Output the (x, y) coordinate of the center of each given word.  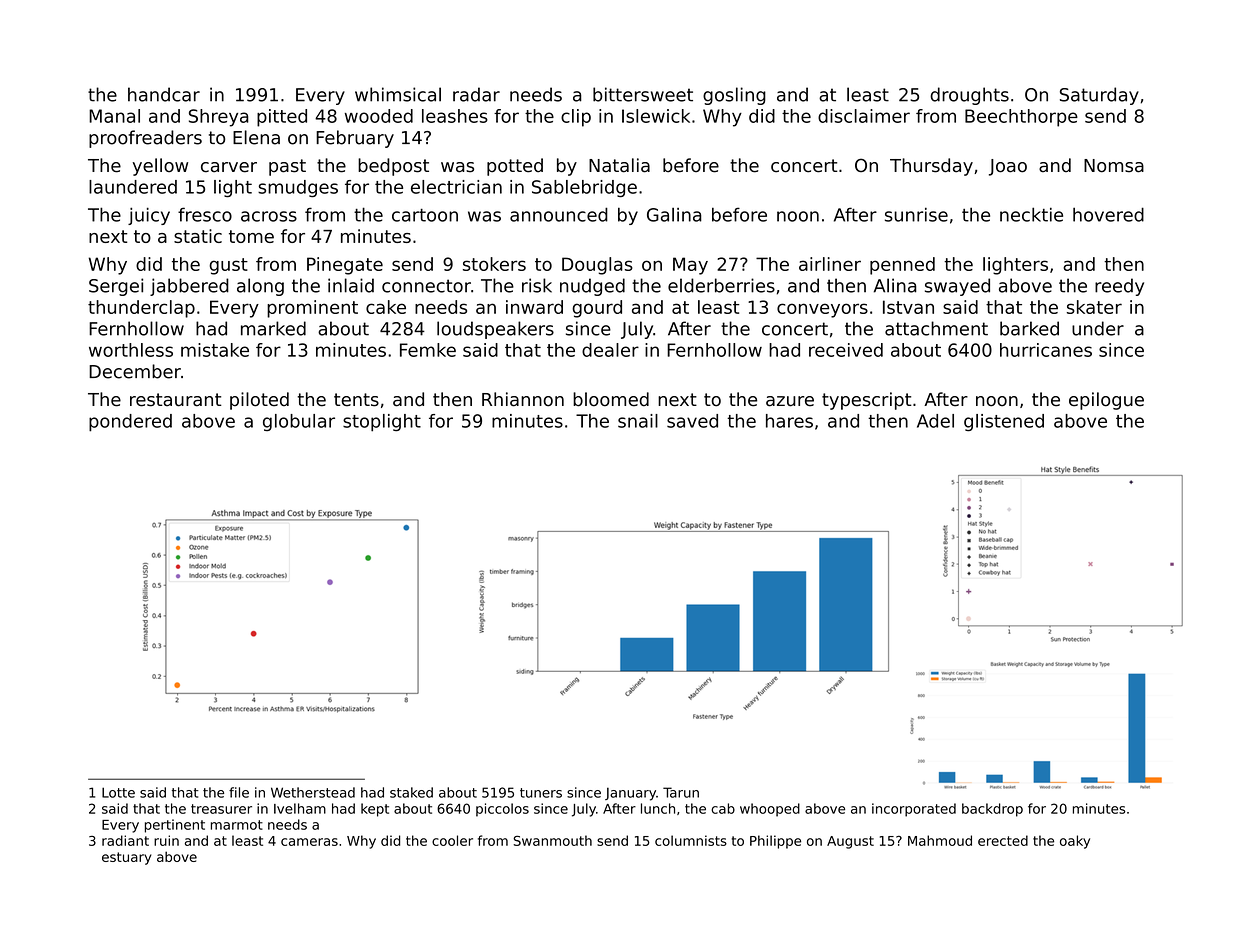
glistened (1004, 422)
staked (411, 792)
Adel (935, 421)
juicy (149, 216)
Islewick (656, 116)
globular (299, 422)
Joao (1008, 167)
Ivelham (300, 808)
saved (692, 421)
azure (790, 401)
